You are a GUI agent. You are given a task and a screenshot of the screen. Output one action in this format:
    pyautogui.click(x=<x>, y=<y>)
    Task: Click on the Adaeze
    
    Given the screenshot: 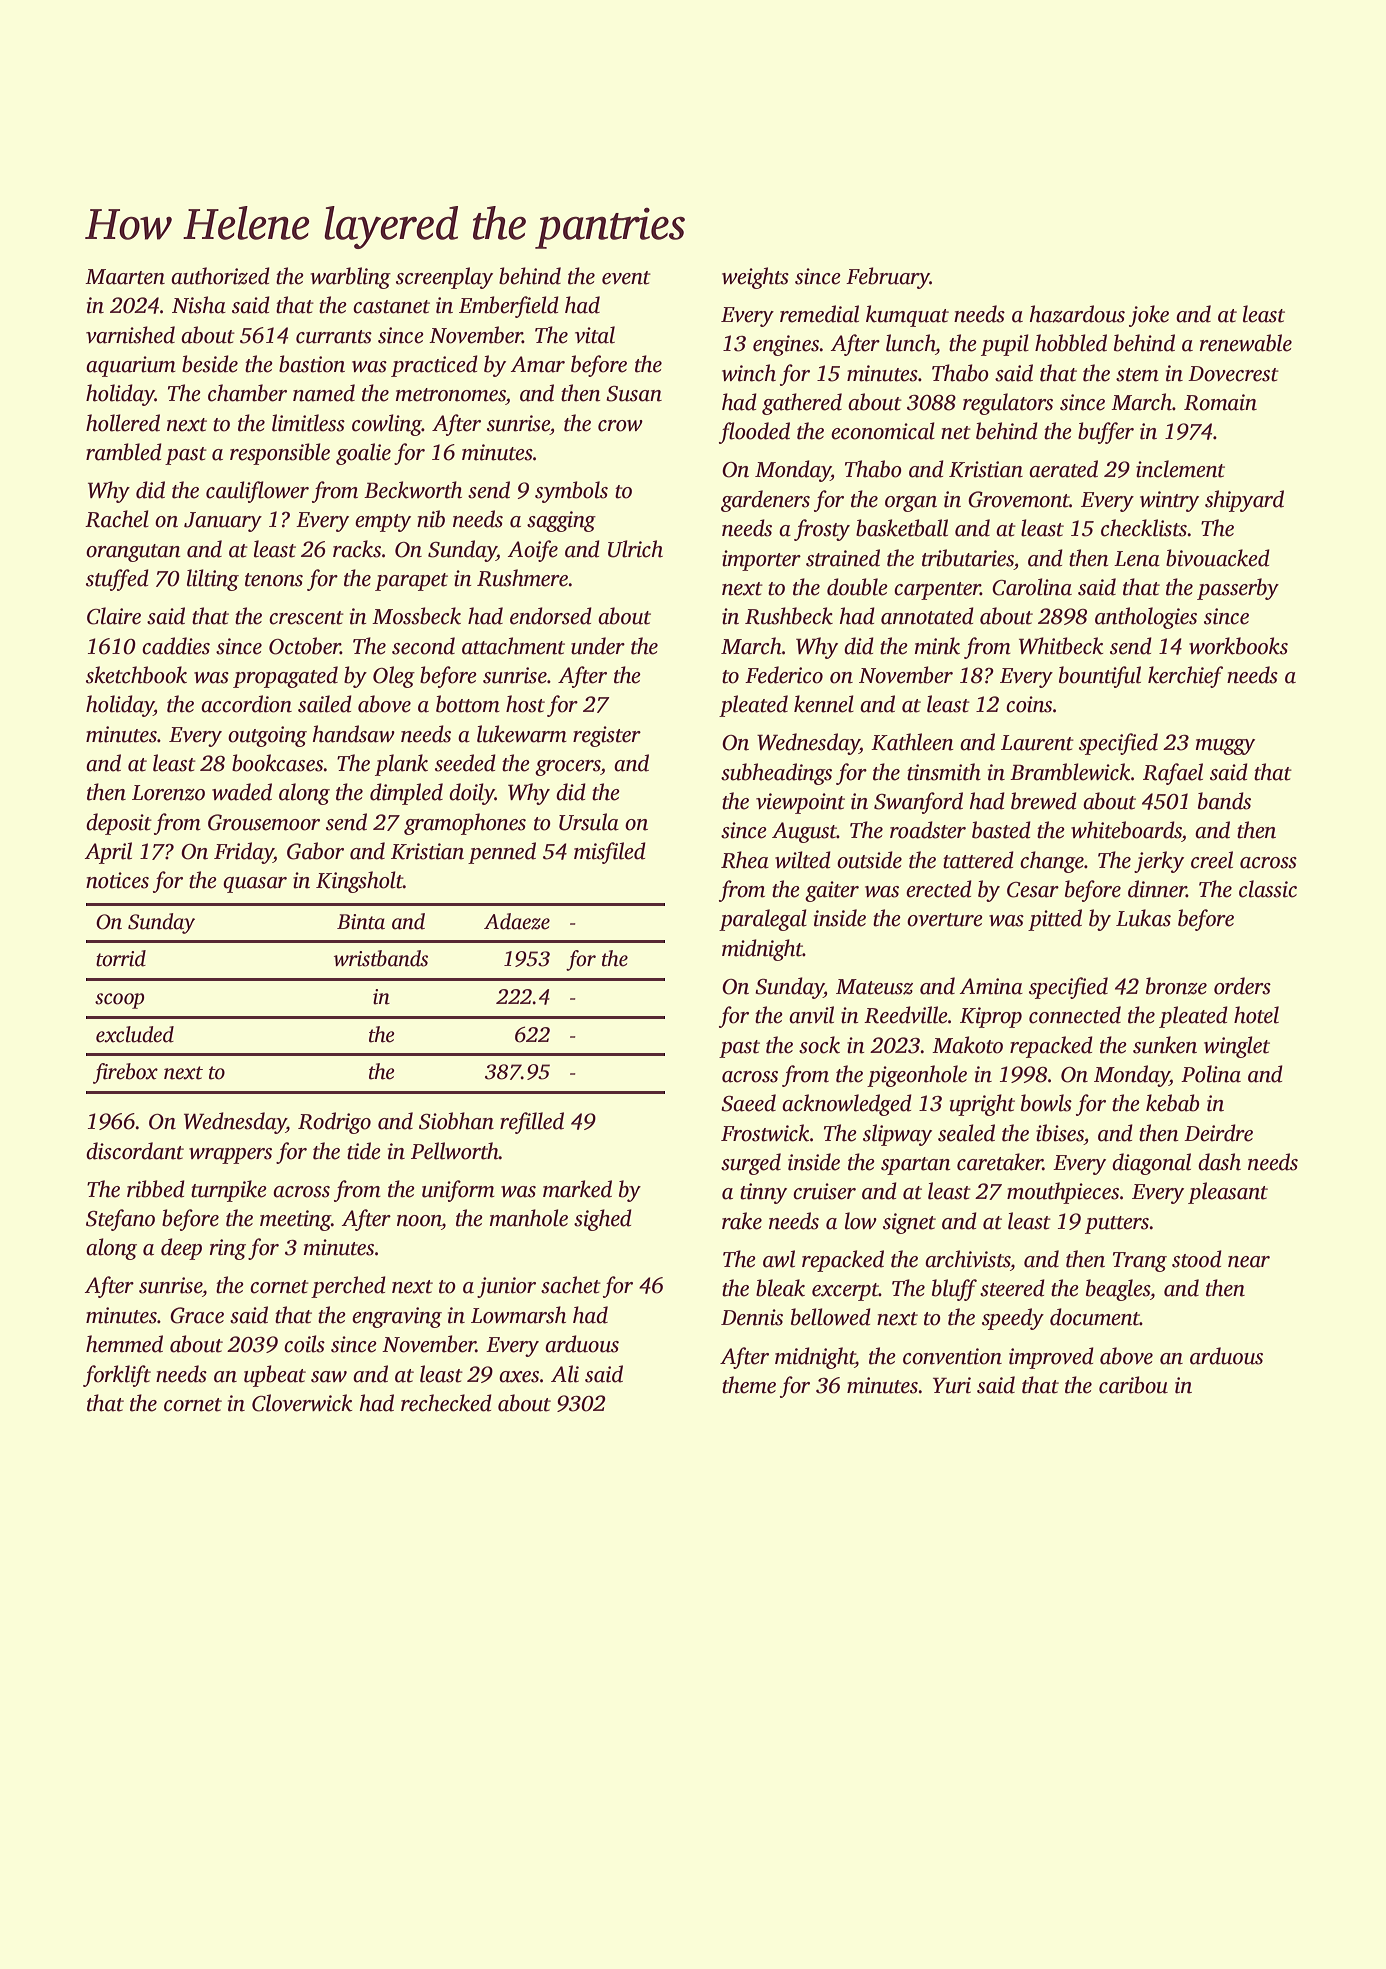 What is the action you would take?
    pyautogui.click(x=517, y=921)
